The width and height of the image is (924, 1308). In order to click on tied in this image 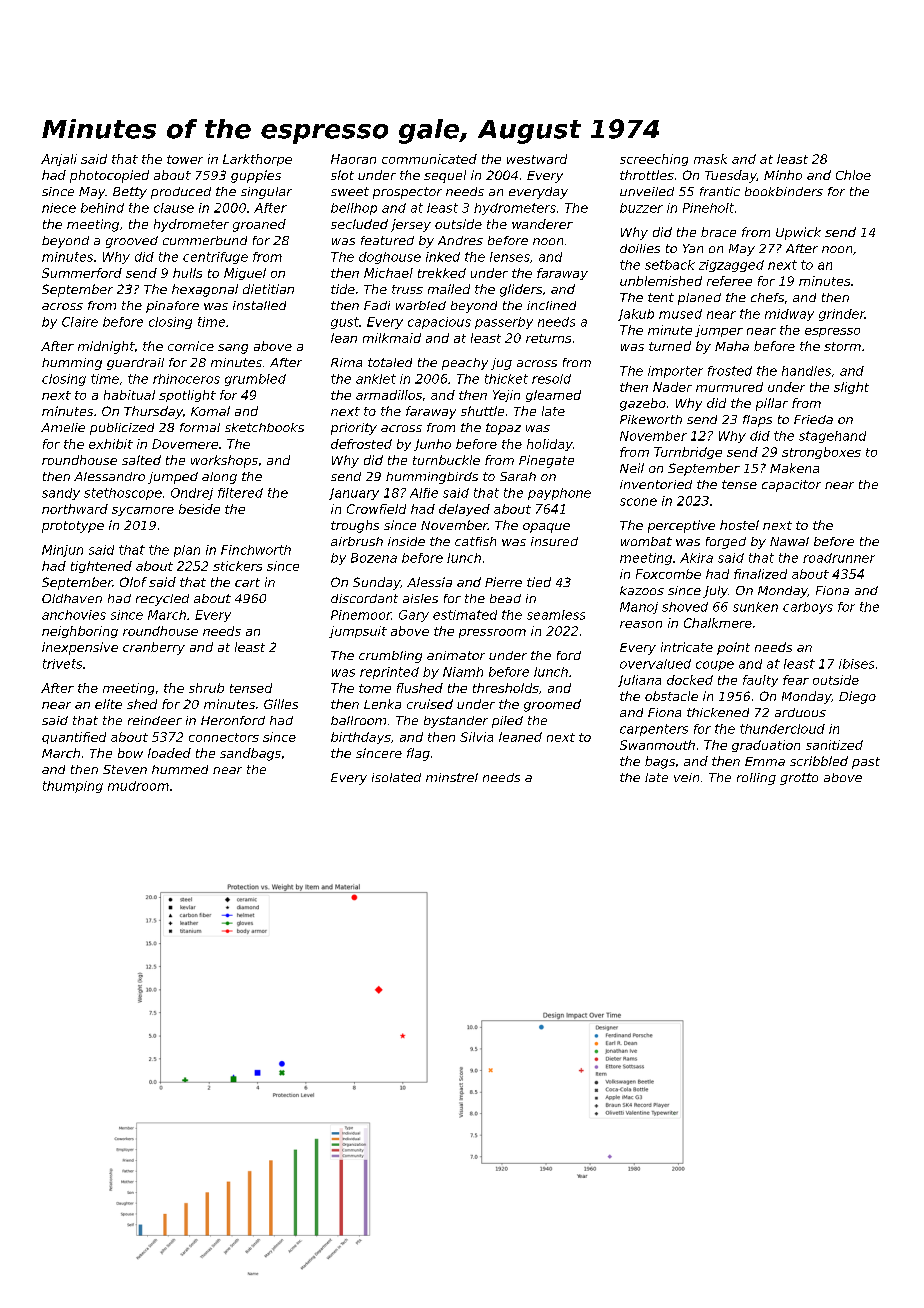, I will do `click(539, 582)`.
